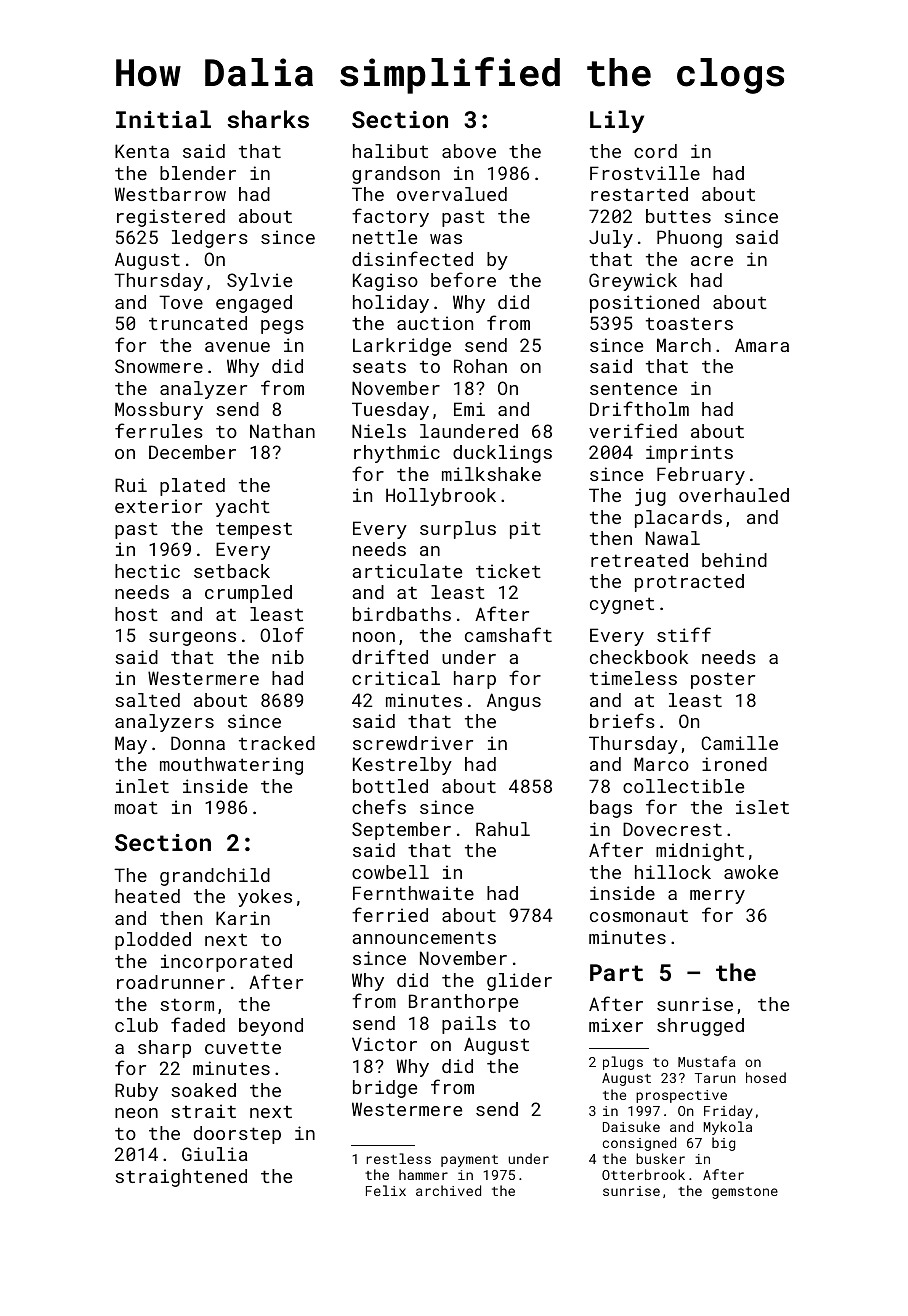  What do you see at coordinates (163, 119) in the screenshot?
I see `Initial` at bounding box center [163, 119].
